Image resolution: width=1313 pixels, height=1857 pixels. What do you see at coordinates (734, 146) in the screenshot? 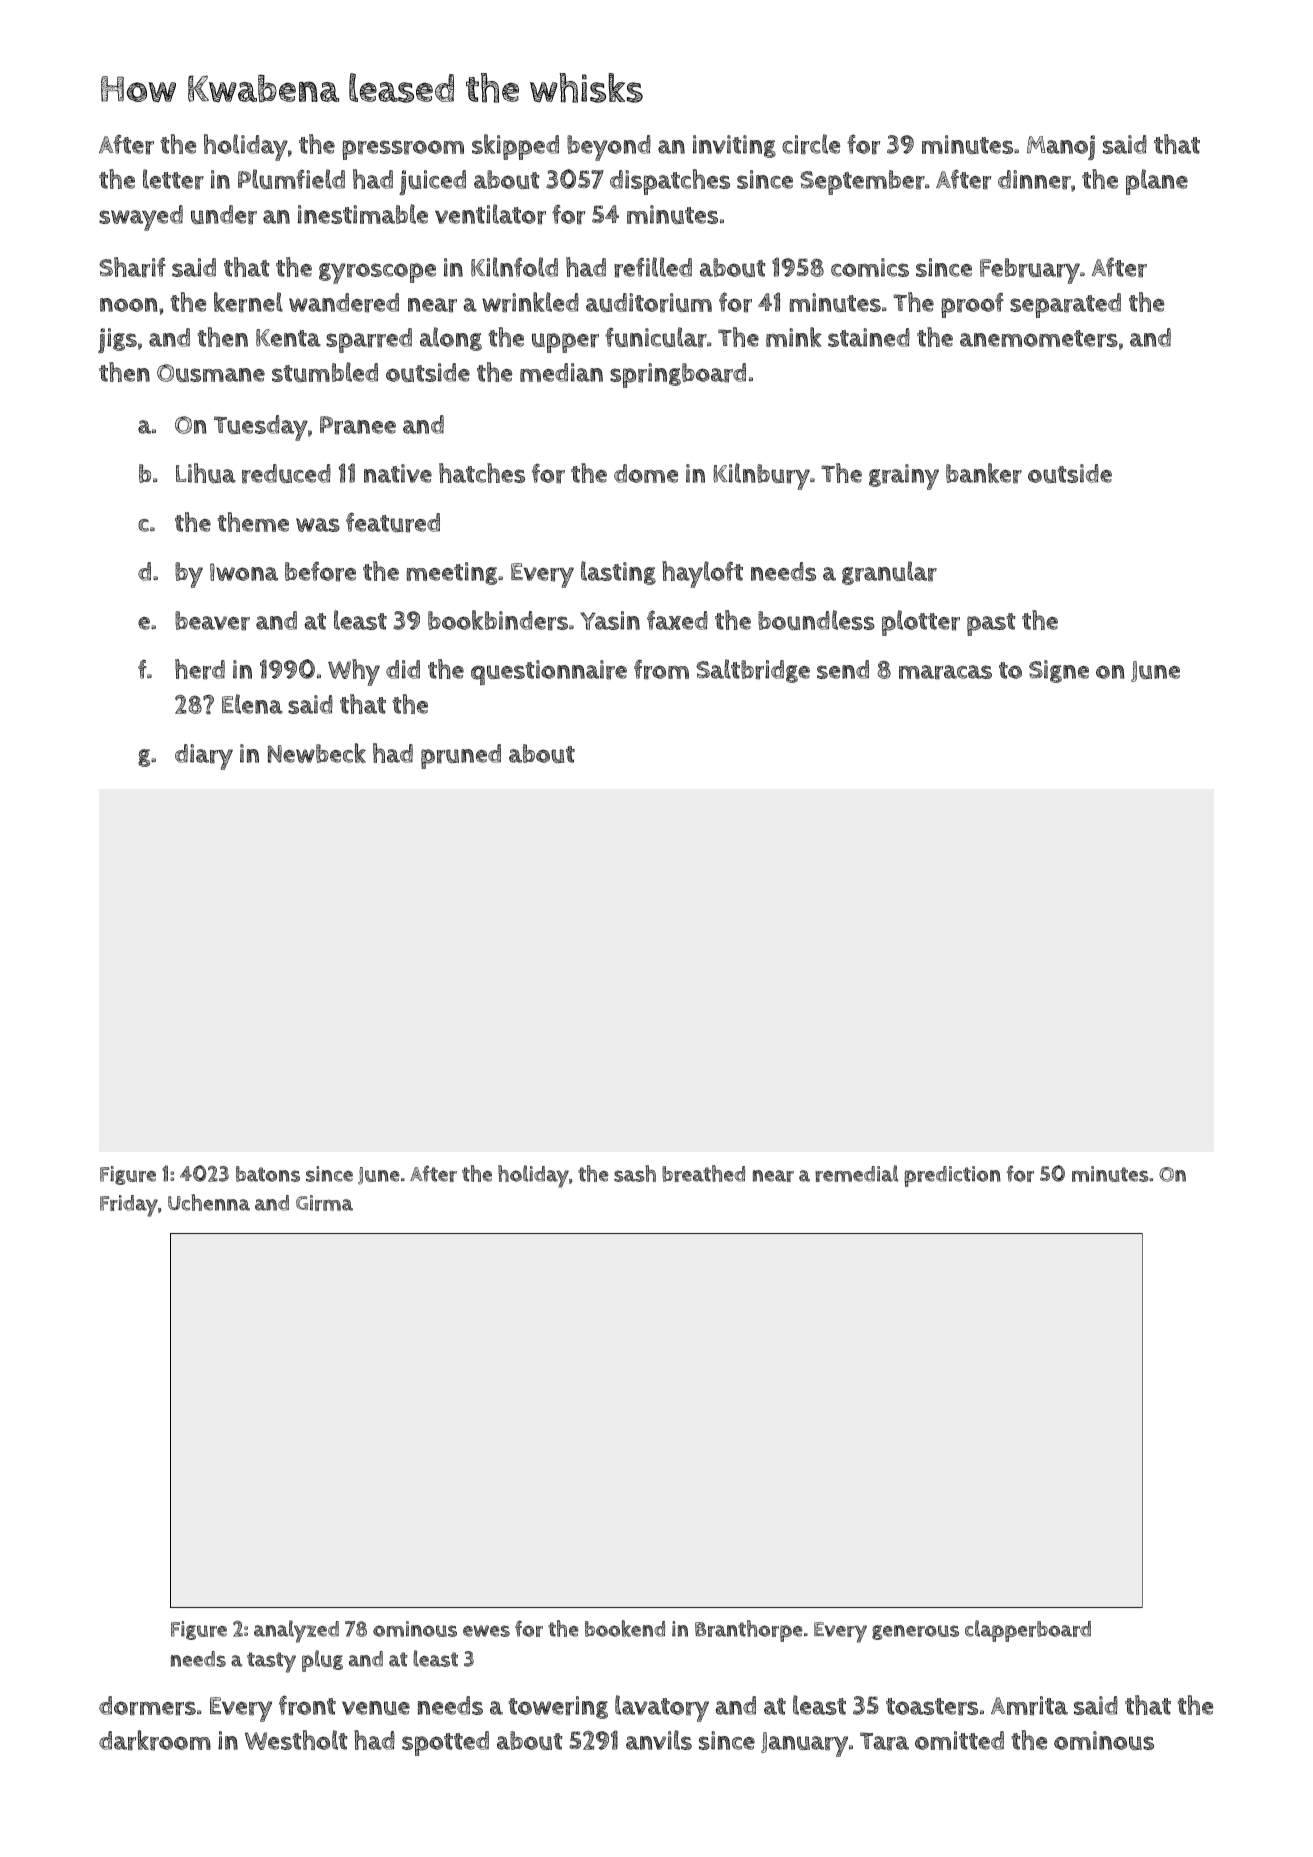
I see `inviting` at bounding box center [734, 146].
